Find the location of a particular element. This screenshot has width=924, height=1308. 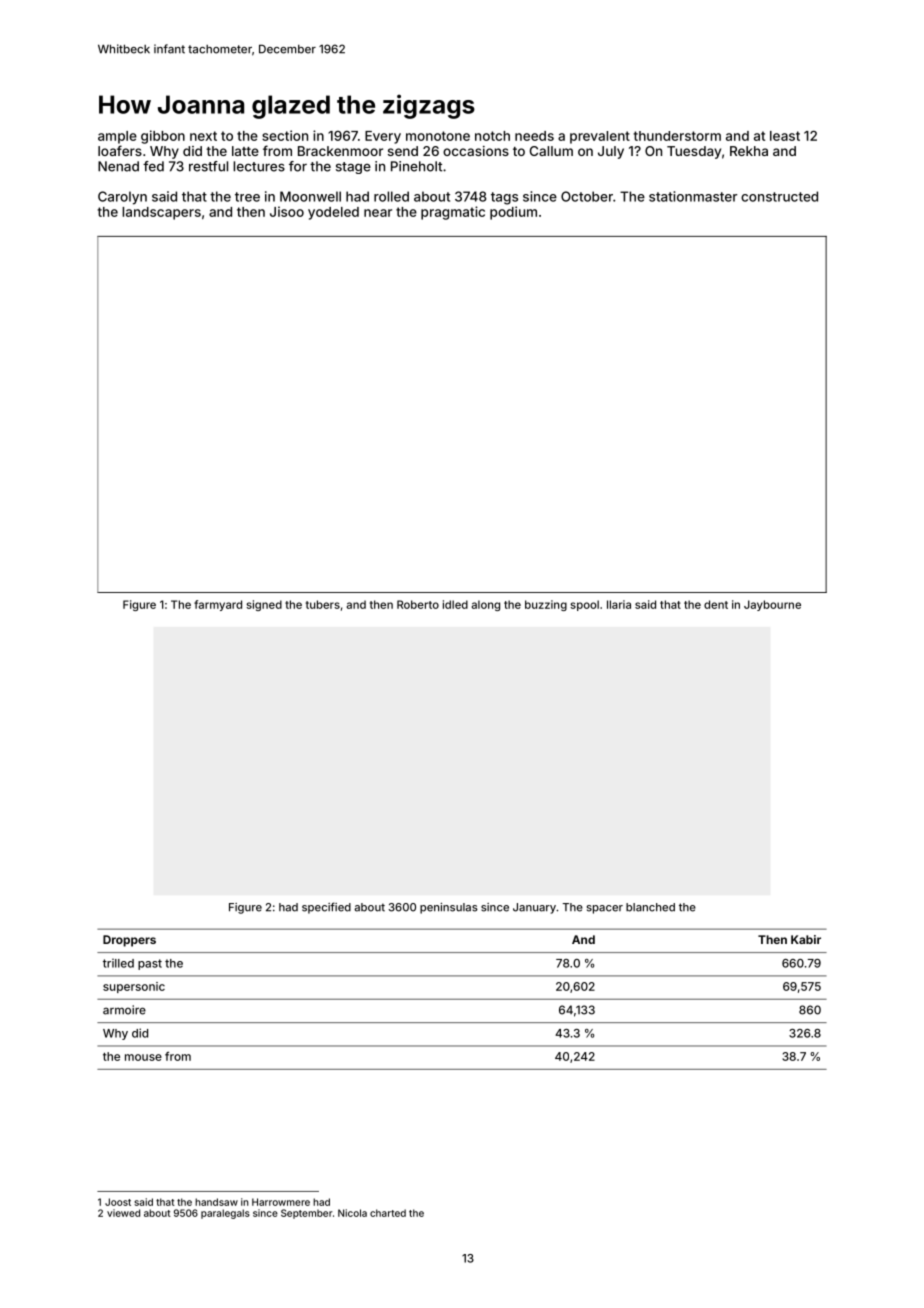

farmyard is located at coordinates (218, 605).
